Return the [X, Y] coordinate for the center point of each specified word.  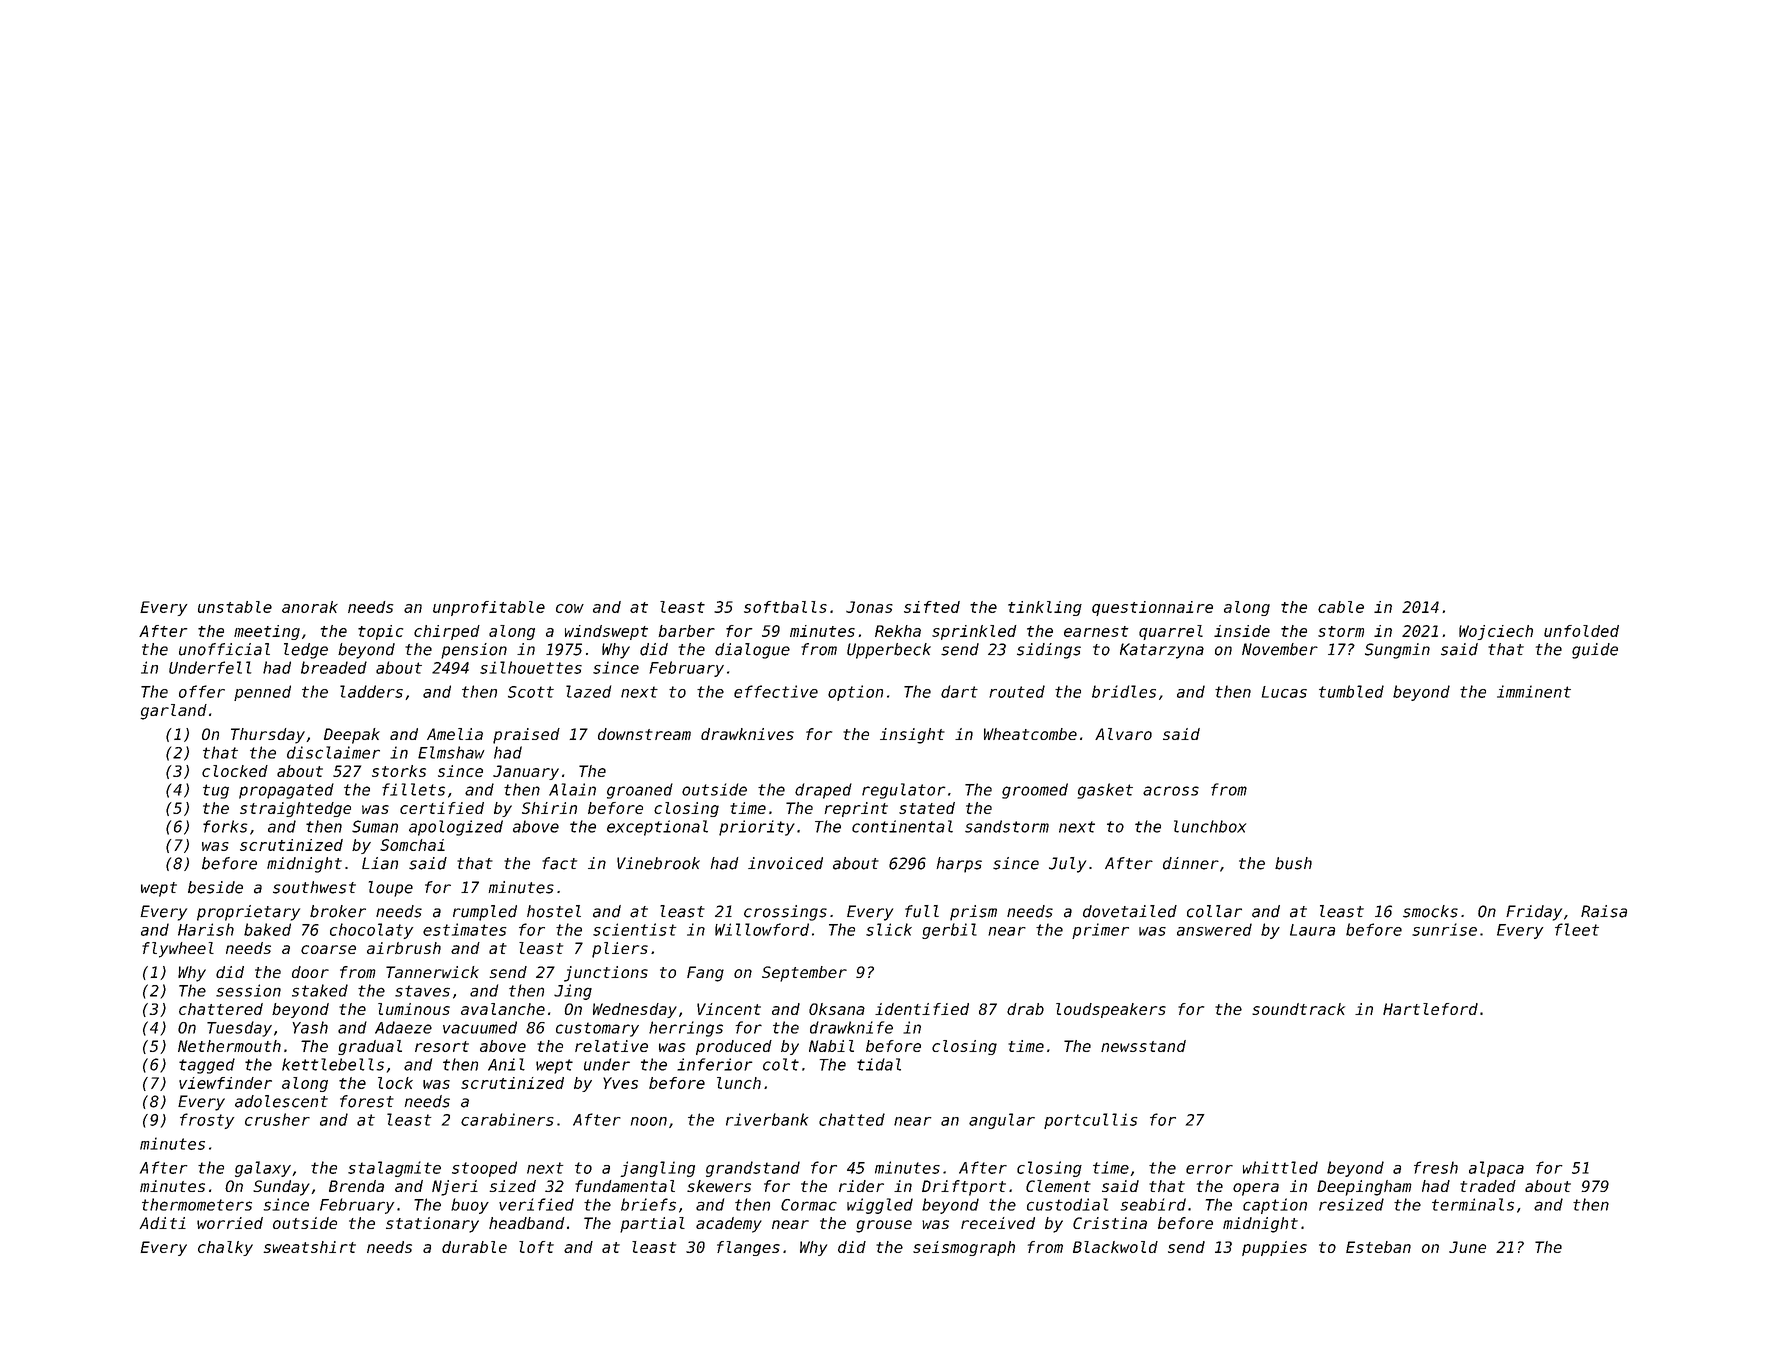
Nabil [831, 1046]
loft [536, 1247]
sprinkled [974, 632]
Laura [1312, 930]
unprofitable [489, 608]
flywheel [178, 950]
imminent [1534, 691]
